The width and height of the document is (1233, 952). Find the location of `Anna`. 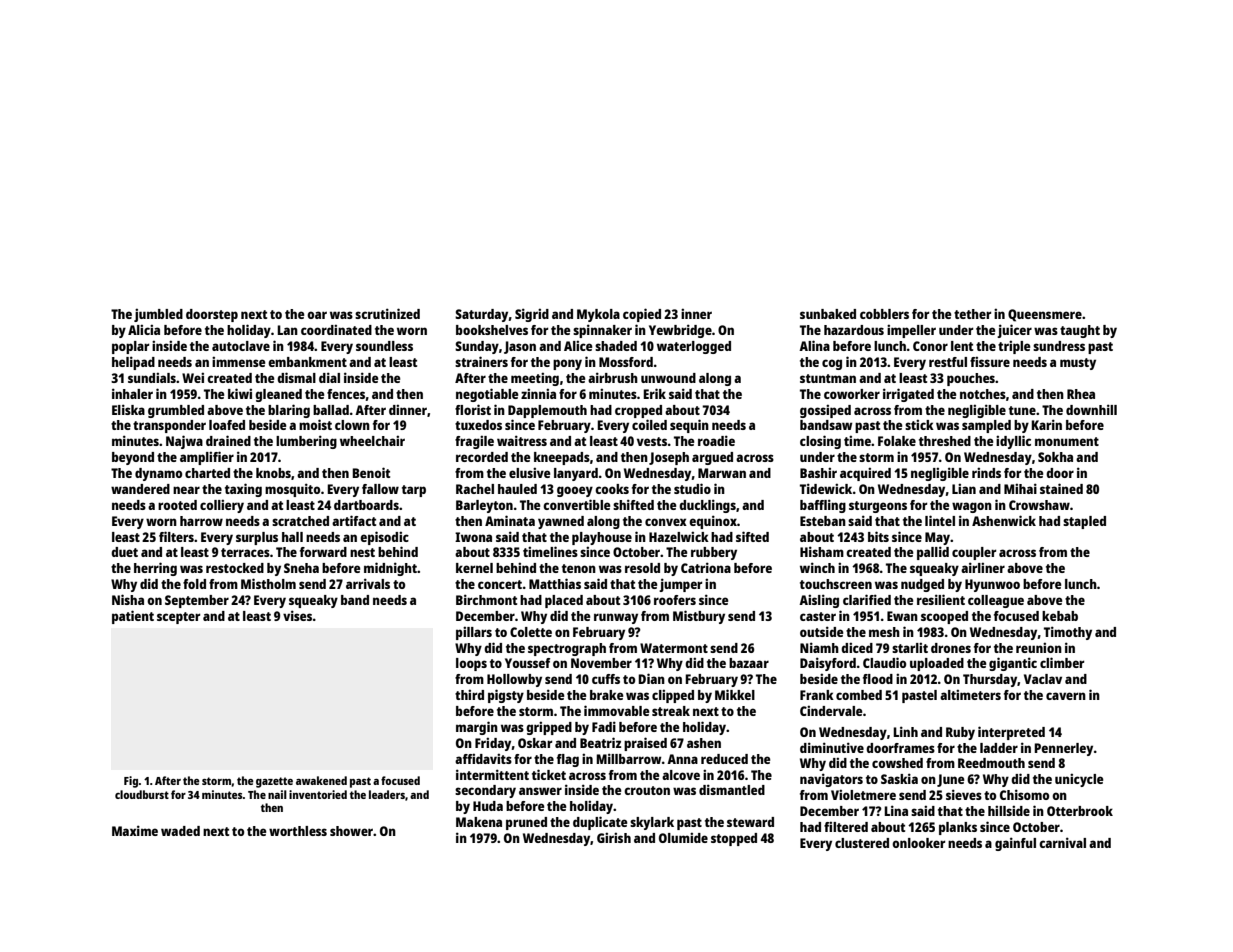

Anna is located at coordinates (682, 759).
